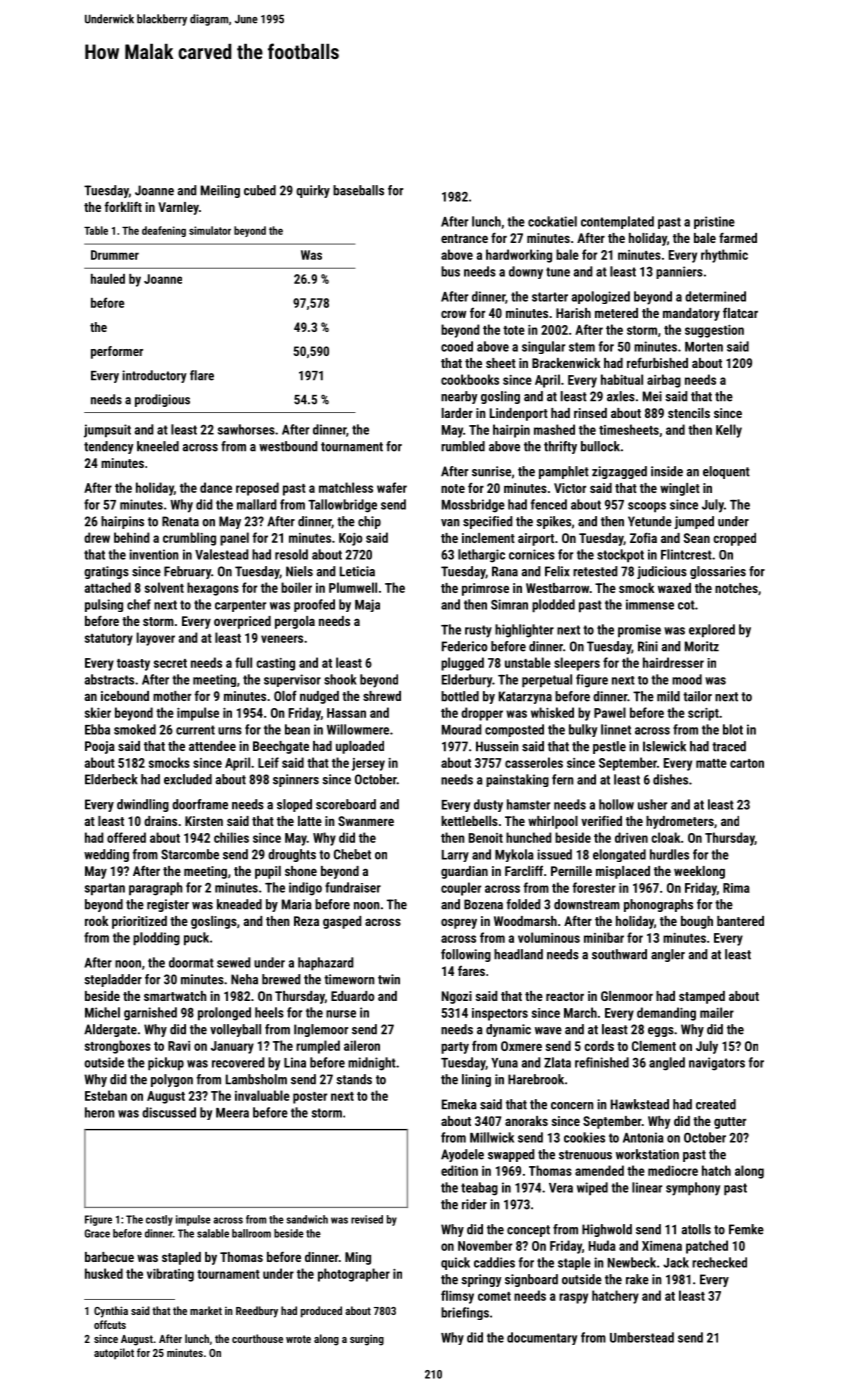 The height and width of the screenshot is (1400, 849). I want to click on haphazard, so click(326, 964).
